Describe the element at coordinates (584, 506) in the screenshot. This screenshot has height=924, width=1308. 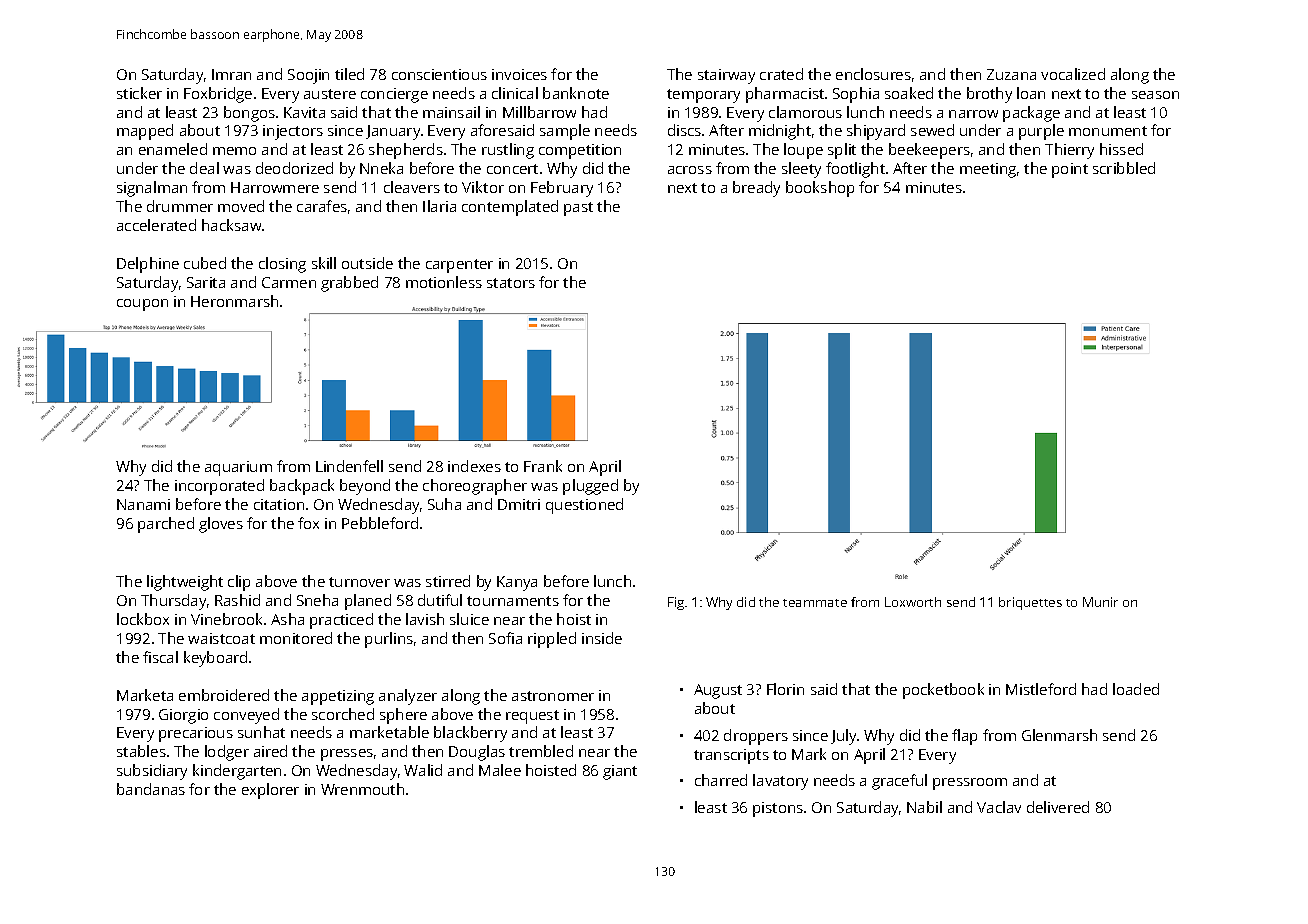
I see `questioned` at that location.
